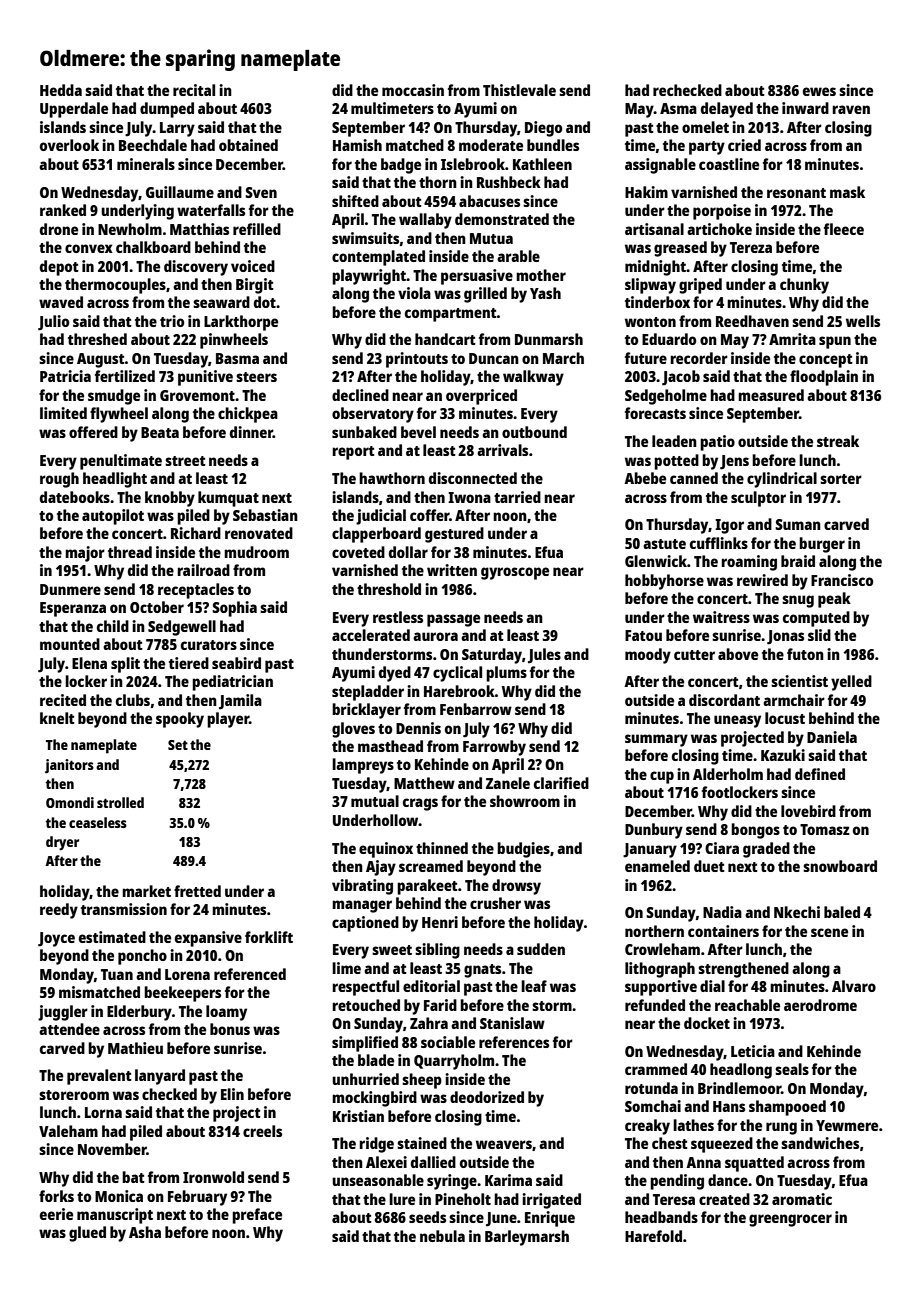 The width and height of the screenshot is (924, 1308). Describe the element at coordinates (851, 109) in the screenshot. I see `raven` at that location.
